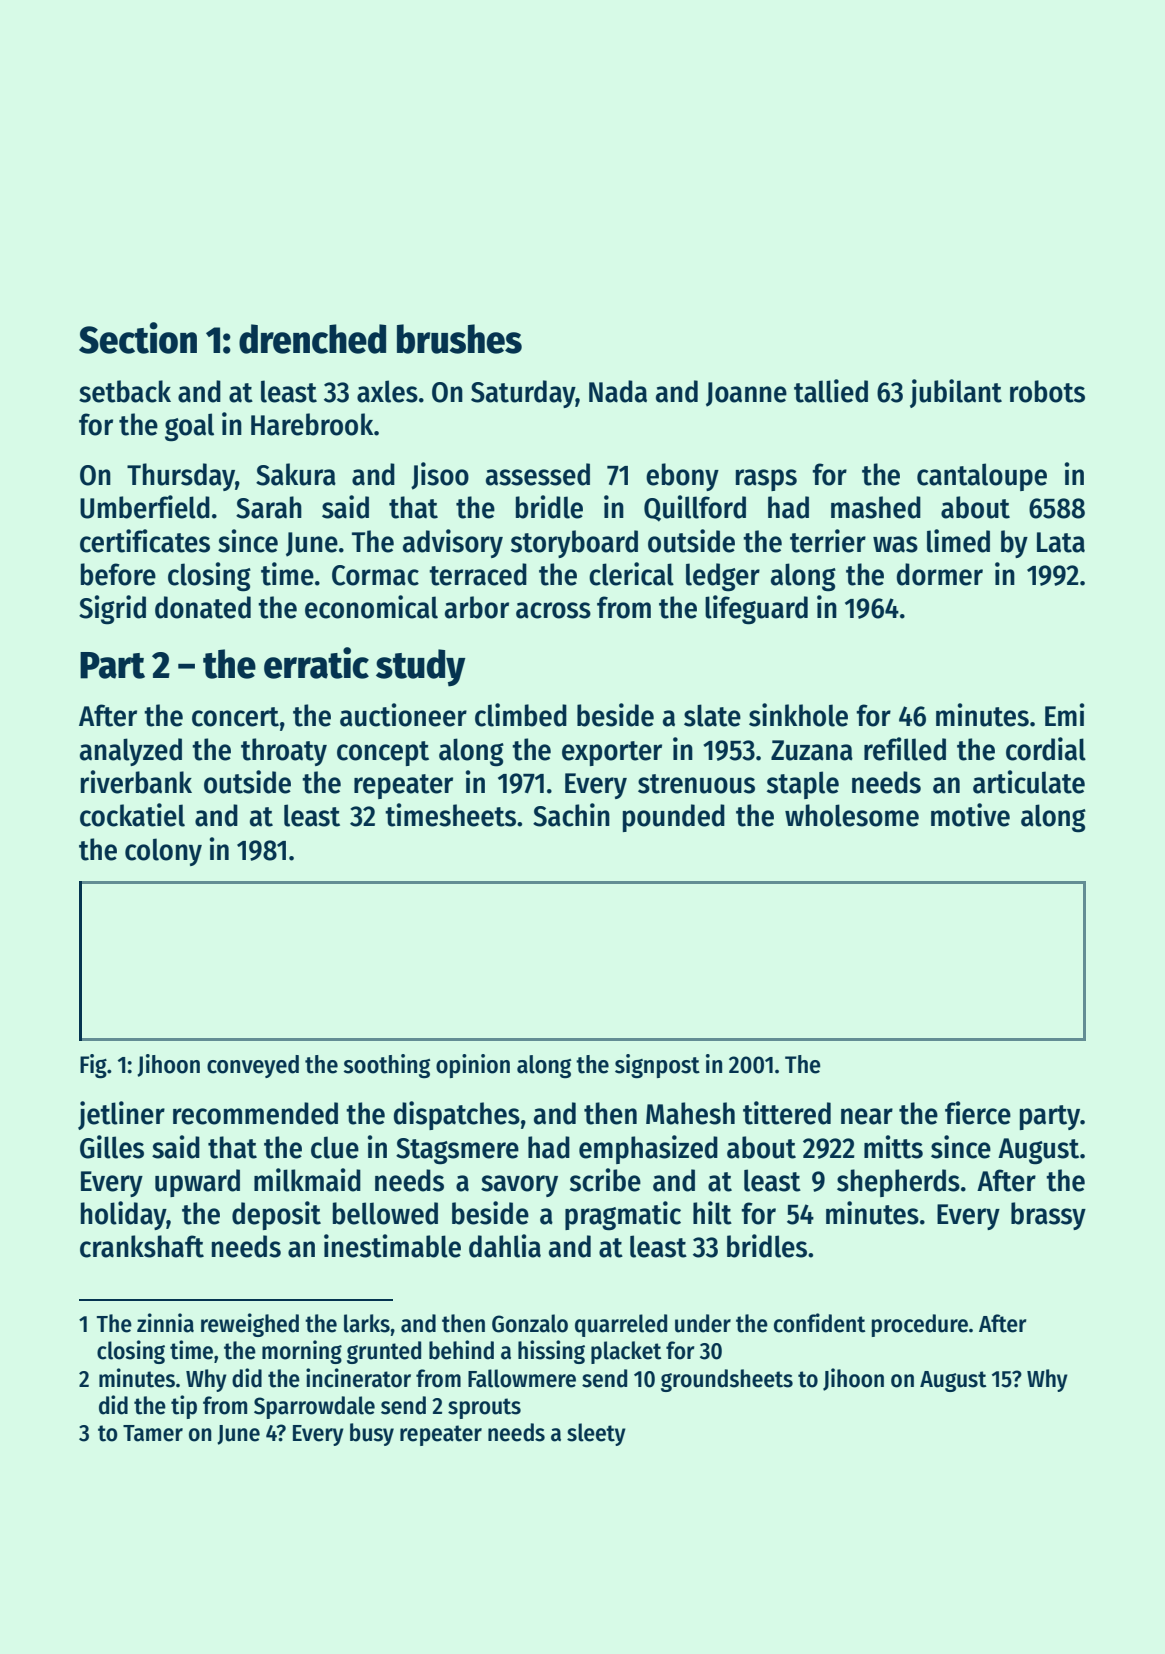  Describe the element at coordinates (621, 1325) in the image. I see `quarreled` at that location.
